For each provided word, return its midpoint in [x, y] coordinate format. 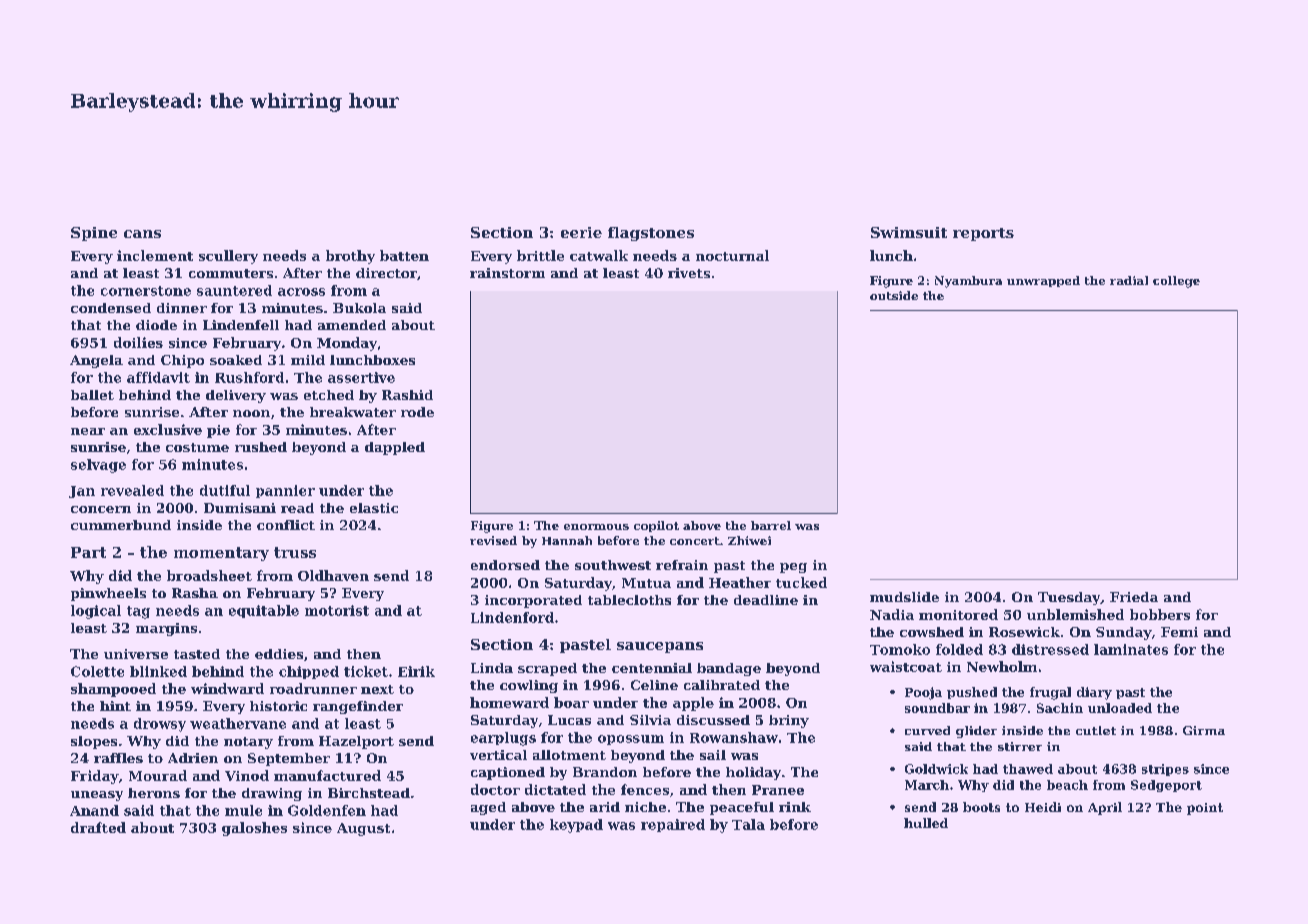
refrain [682, 565]
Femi [1179, 632]
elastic [374, 508]
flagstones [651, 234]
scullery [228, 257]
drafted [98, 827]
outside [894, 295]
